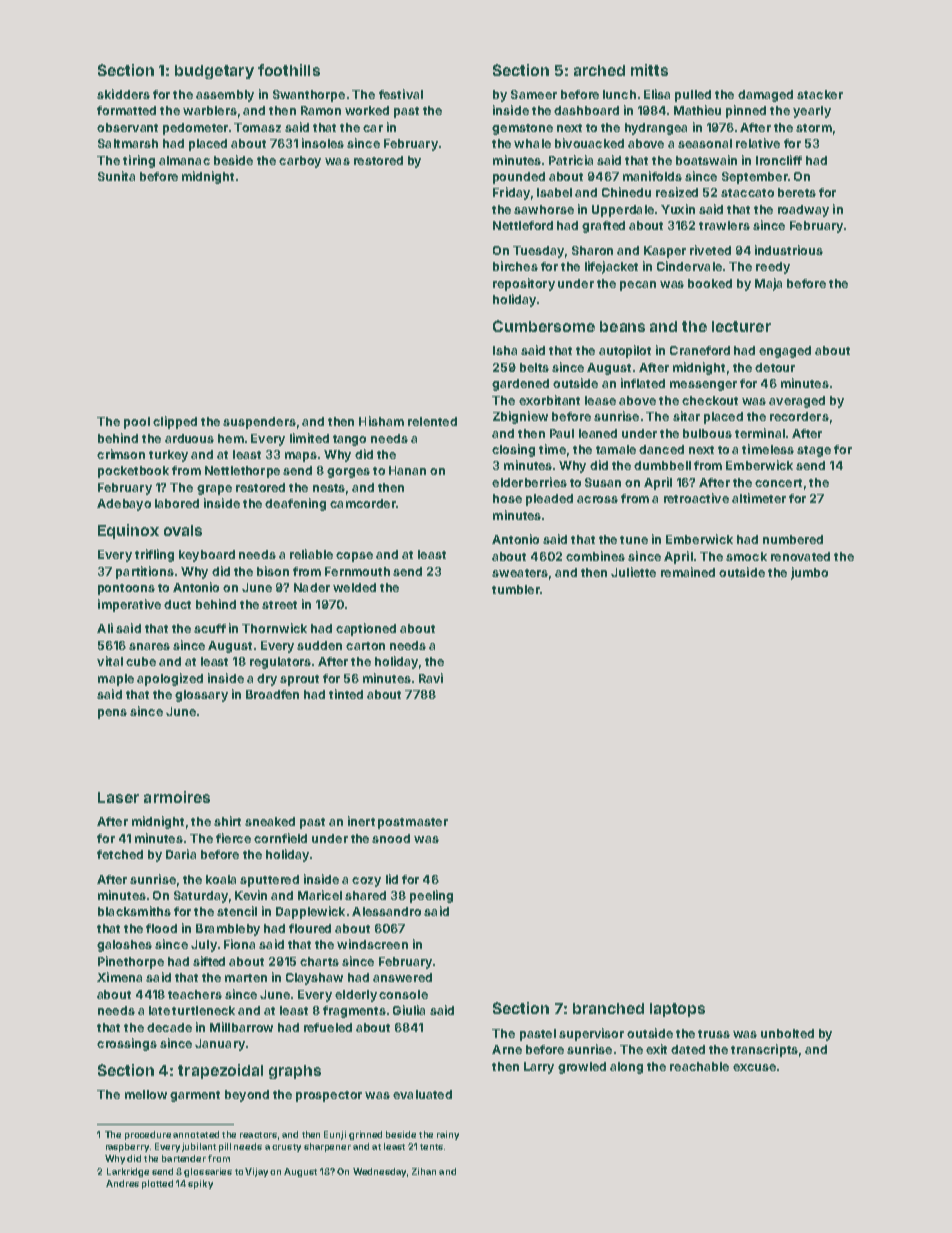 Image resolution: width=952 pixels, height=1233 pixels. What do you see at coordinates (714, 1034) in the screenshot?
I see `truss` at bounding box center [714, 1034].
